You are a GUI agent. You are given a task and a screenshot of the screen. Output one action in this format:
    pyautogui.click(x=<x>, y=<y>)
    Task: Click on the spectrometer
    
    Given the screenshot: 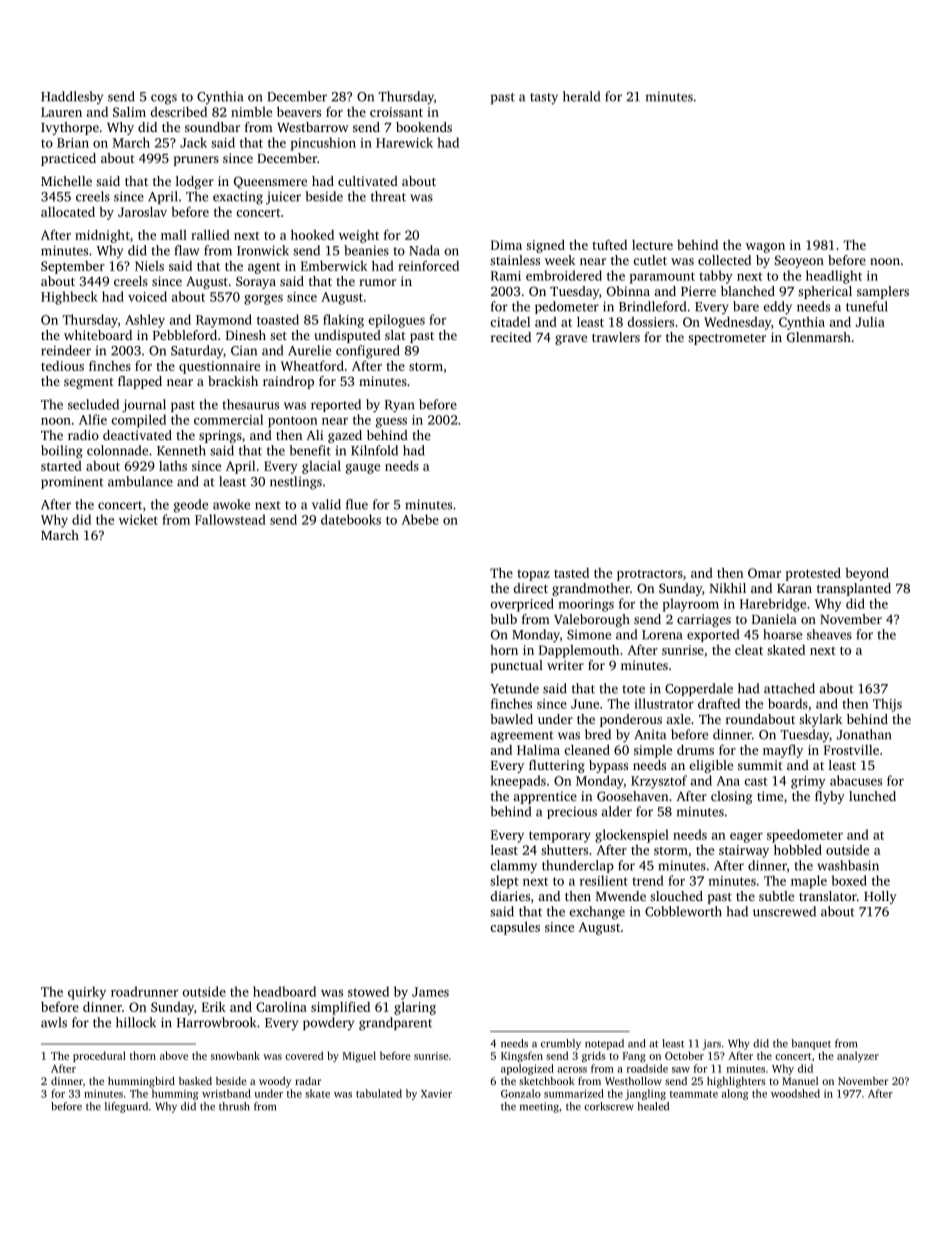 What is the action you would take?
    pyautogui.click(x=727, y=339)
